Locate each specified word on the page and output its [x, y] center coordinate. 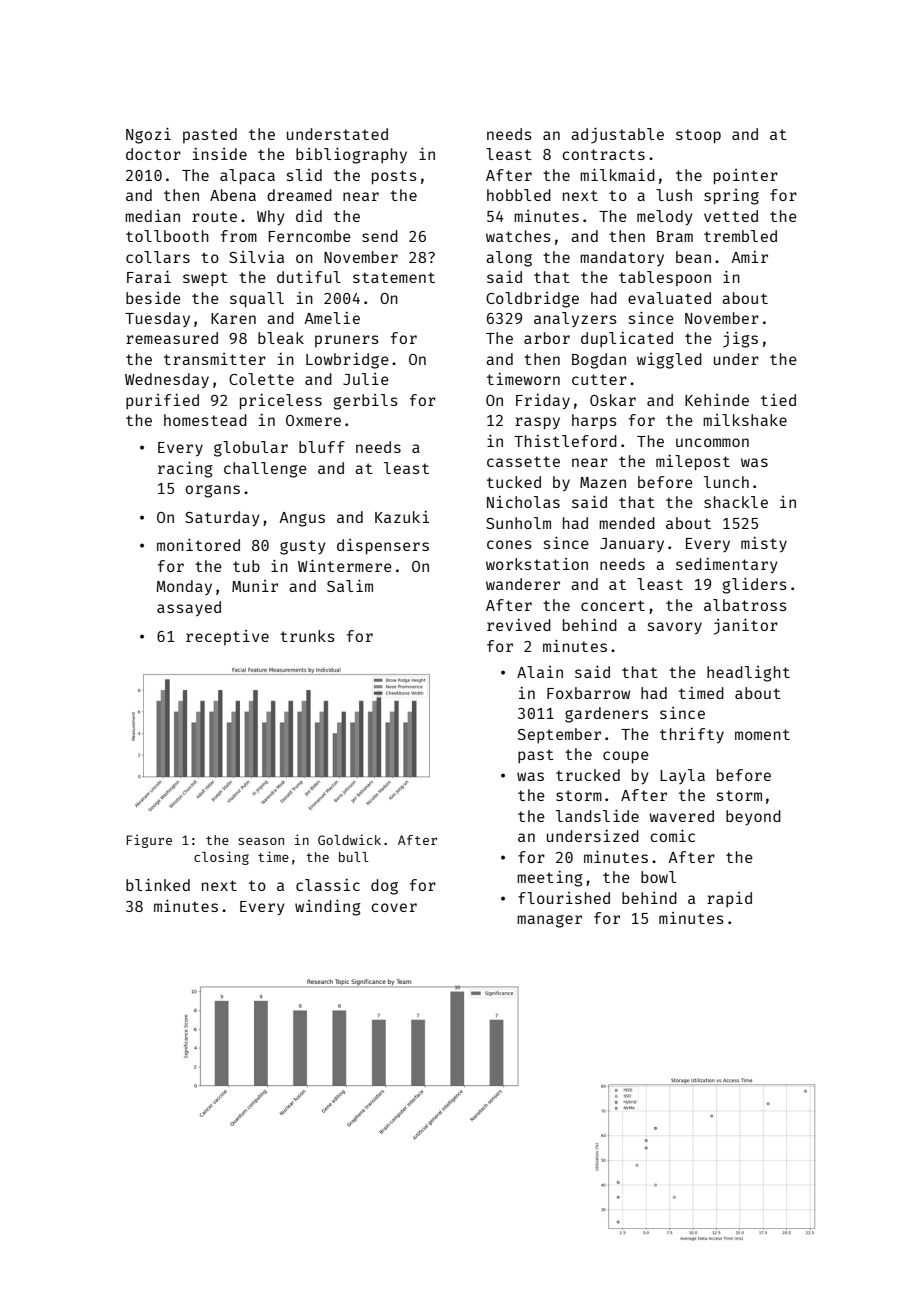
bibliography [351, 156]
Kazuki [402, 517]
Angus [302, 519]
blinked [158, 885]
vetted [731, 216]
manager [549, 921]
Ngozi [148, 136]
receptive [227, 637]
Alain [540, 672]
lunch [726, 482]
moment [762, 734]
